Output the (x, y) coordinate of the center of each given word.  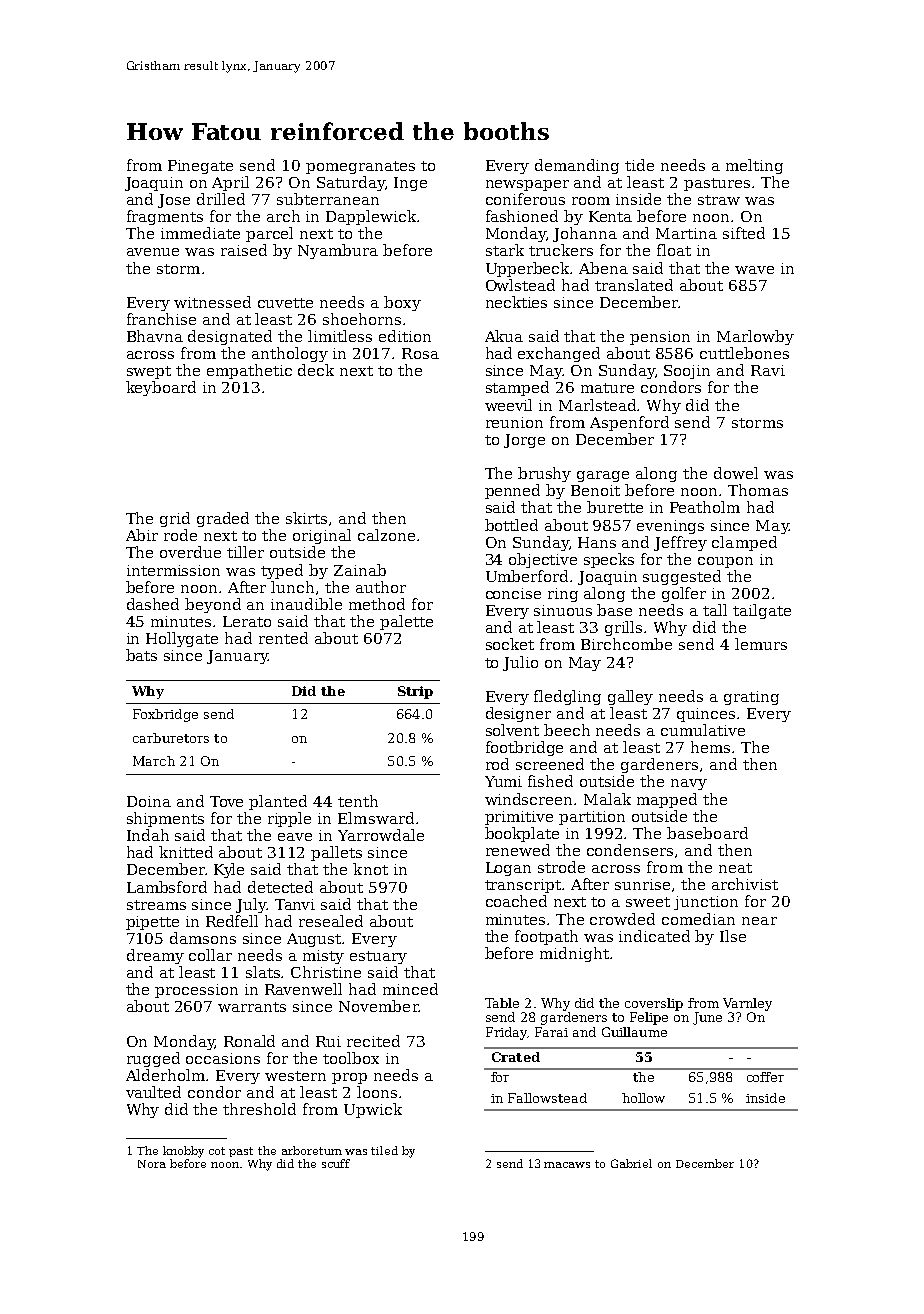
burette (615, 507)
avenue (153, 252)
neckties (516, 302)
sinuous (563, 610)
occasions (223, 1058)
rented (283, 638)
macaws (567, 1165)
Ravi (768, 370)
